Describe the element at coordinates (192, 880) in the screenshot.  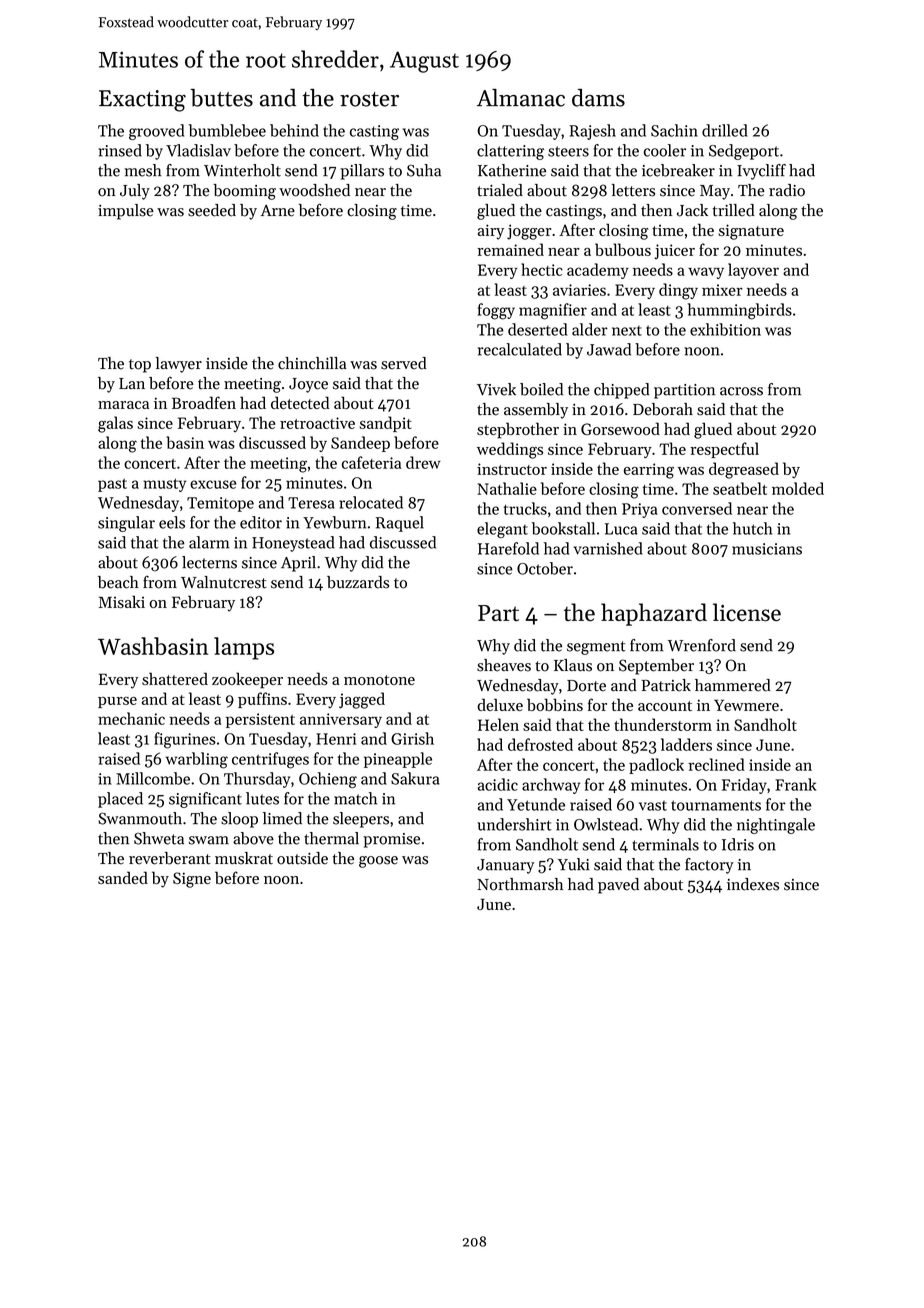
I see `Signe` at that location.
